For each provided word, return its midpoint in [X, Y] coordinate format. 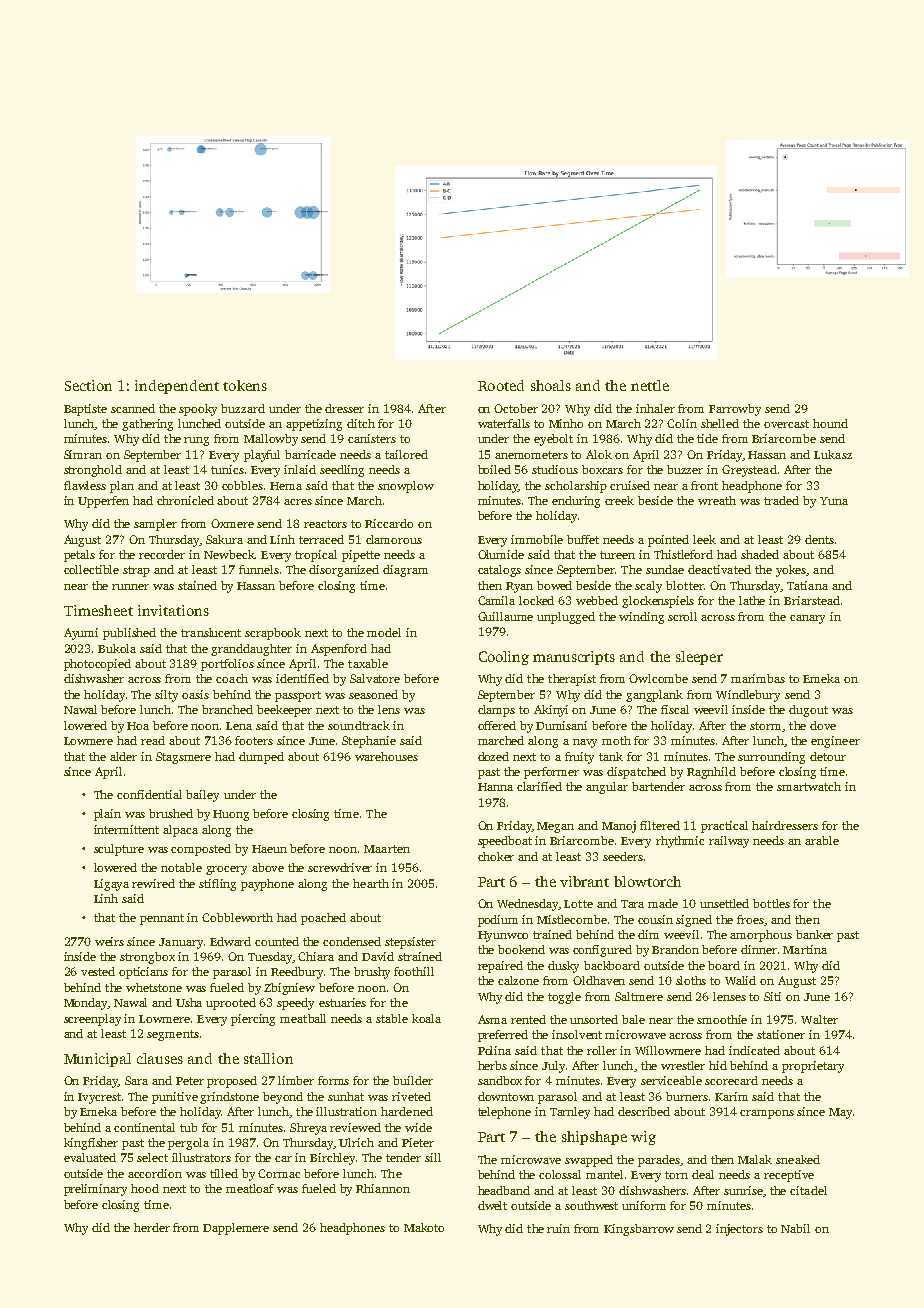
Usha [189, 1002]
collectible [91, 569]
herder [152, 1227]
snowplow [406, 487]
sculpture [119, 850]
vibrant [584, 881]
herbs [492, 1065]
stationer [781, 1034]
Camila [496, 600]
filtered [660, 825]
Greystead [749, 471]
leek [704, 539]
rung [196, 441]
